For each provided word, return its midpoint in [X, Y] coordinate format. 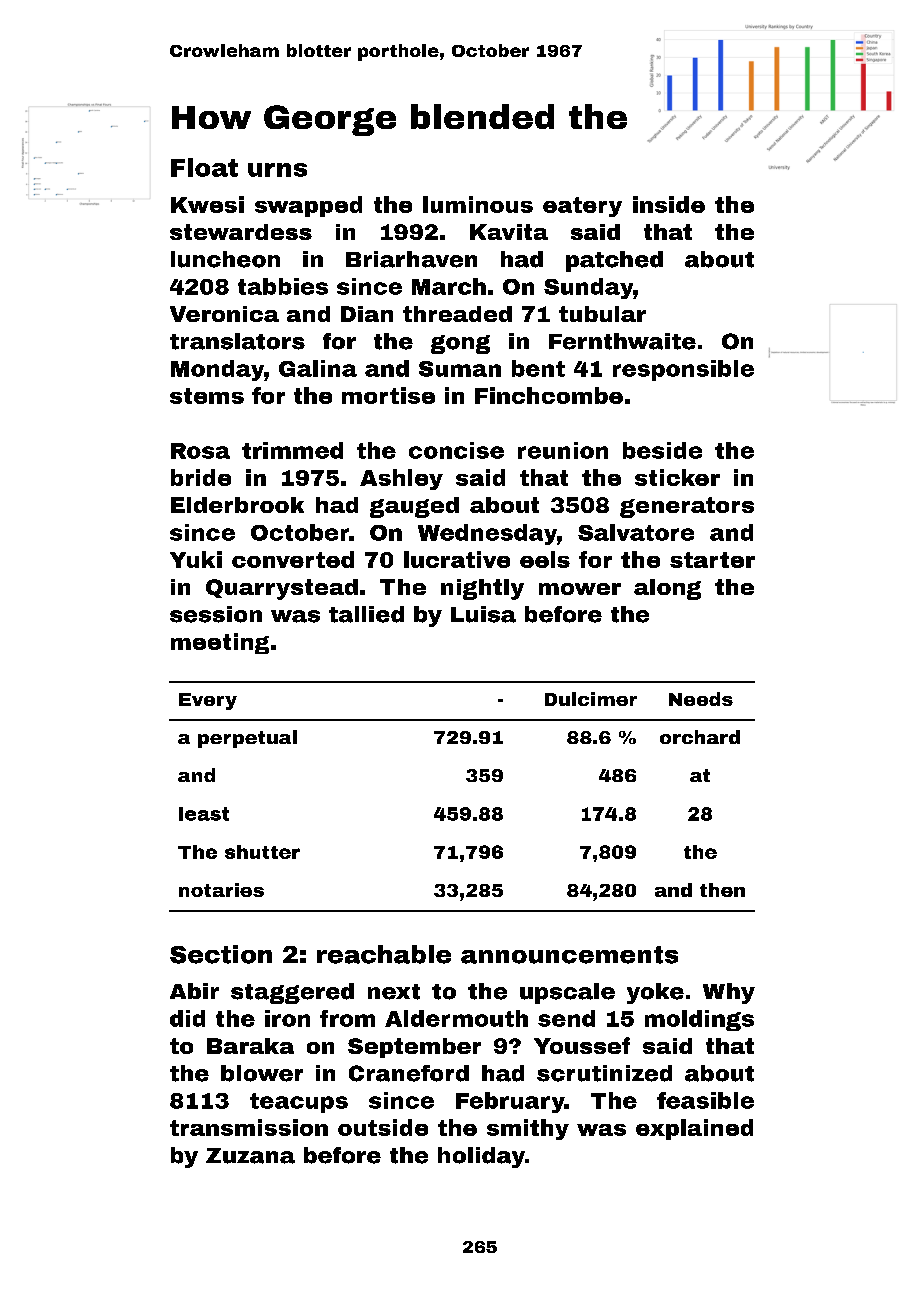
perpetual [247, 739]
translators [237, 341]
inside [669, 204]
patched [614, 261]
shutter [262, 852]
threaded [457, 314]
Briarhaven [411, 259]
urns [277, 170]
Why [729, 993]
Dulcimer [591, 699]
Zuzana [250, 1156]
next [394, 992]
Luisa [483, 614]
